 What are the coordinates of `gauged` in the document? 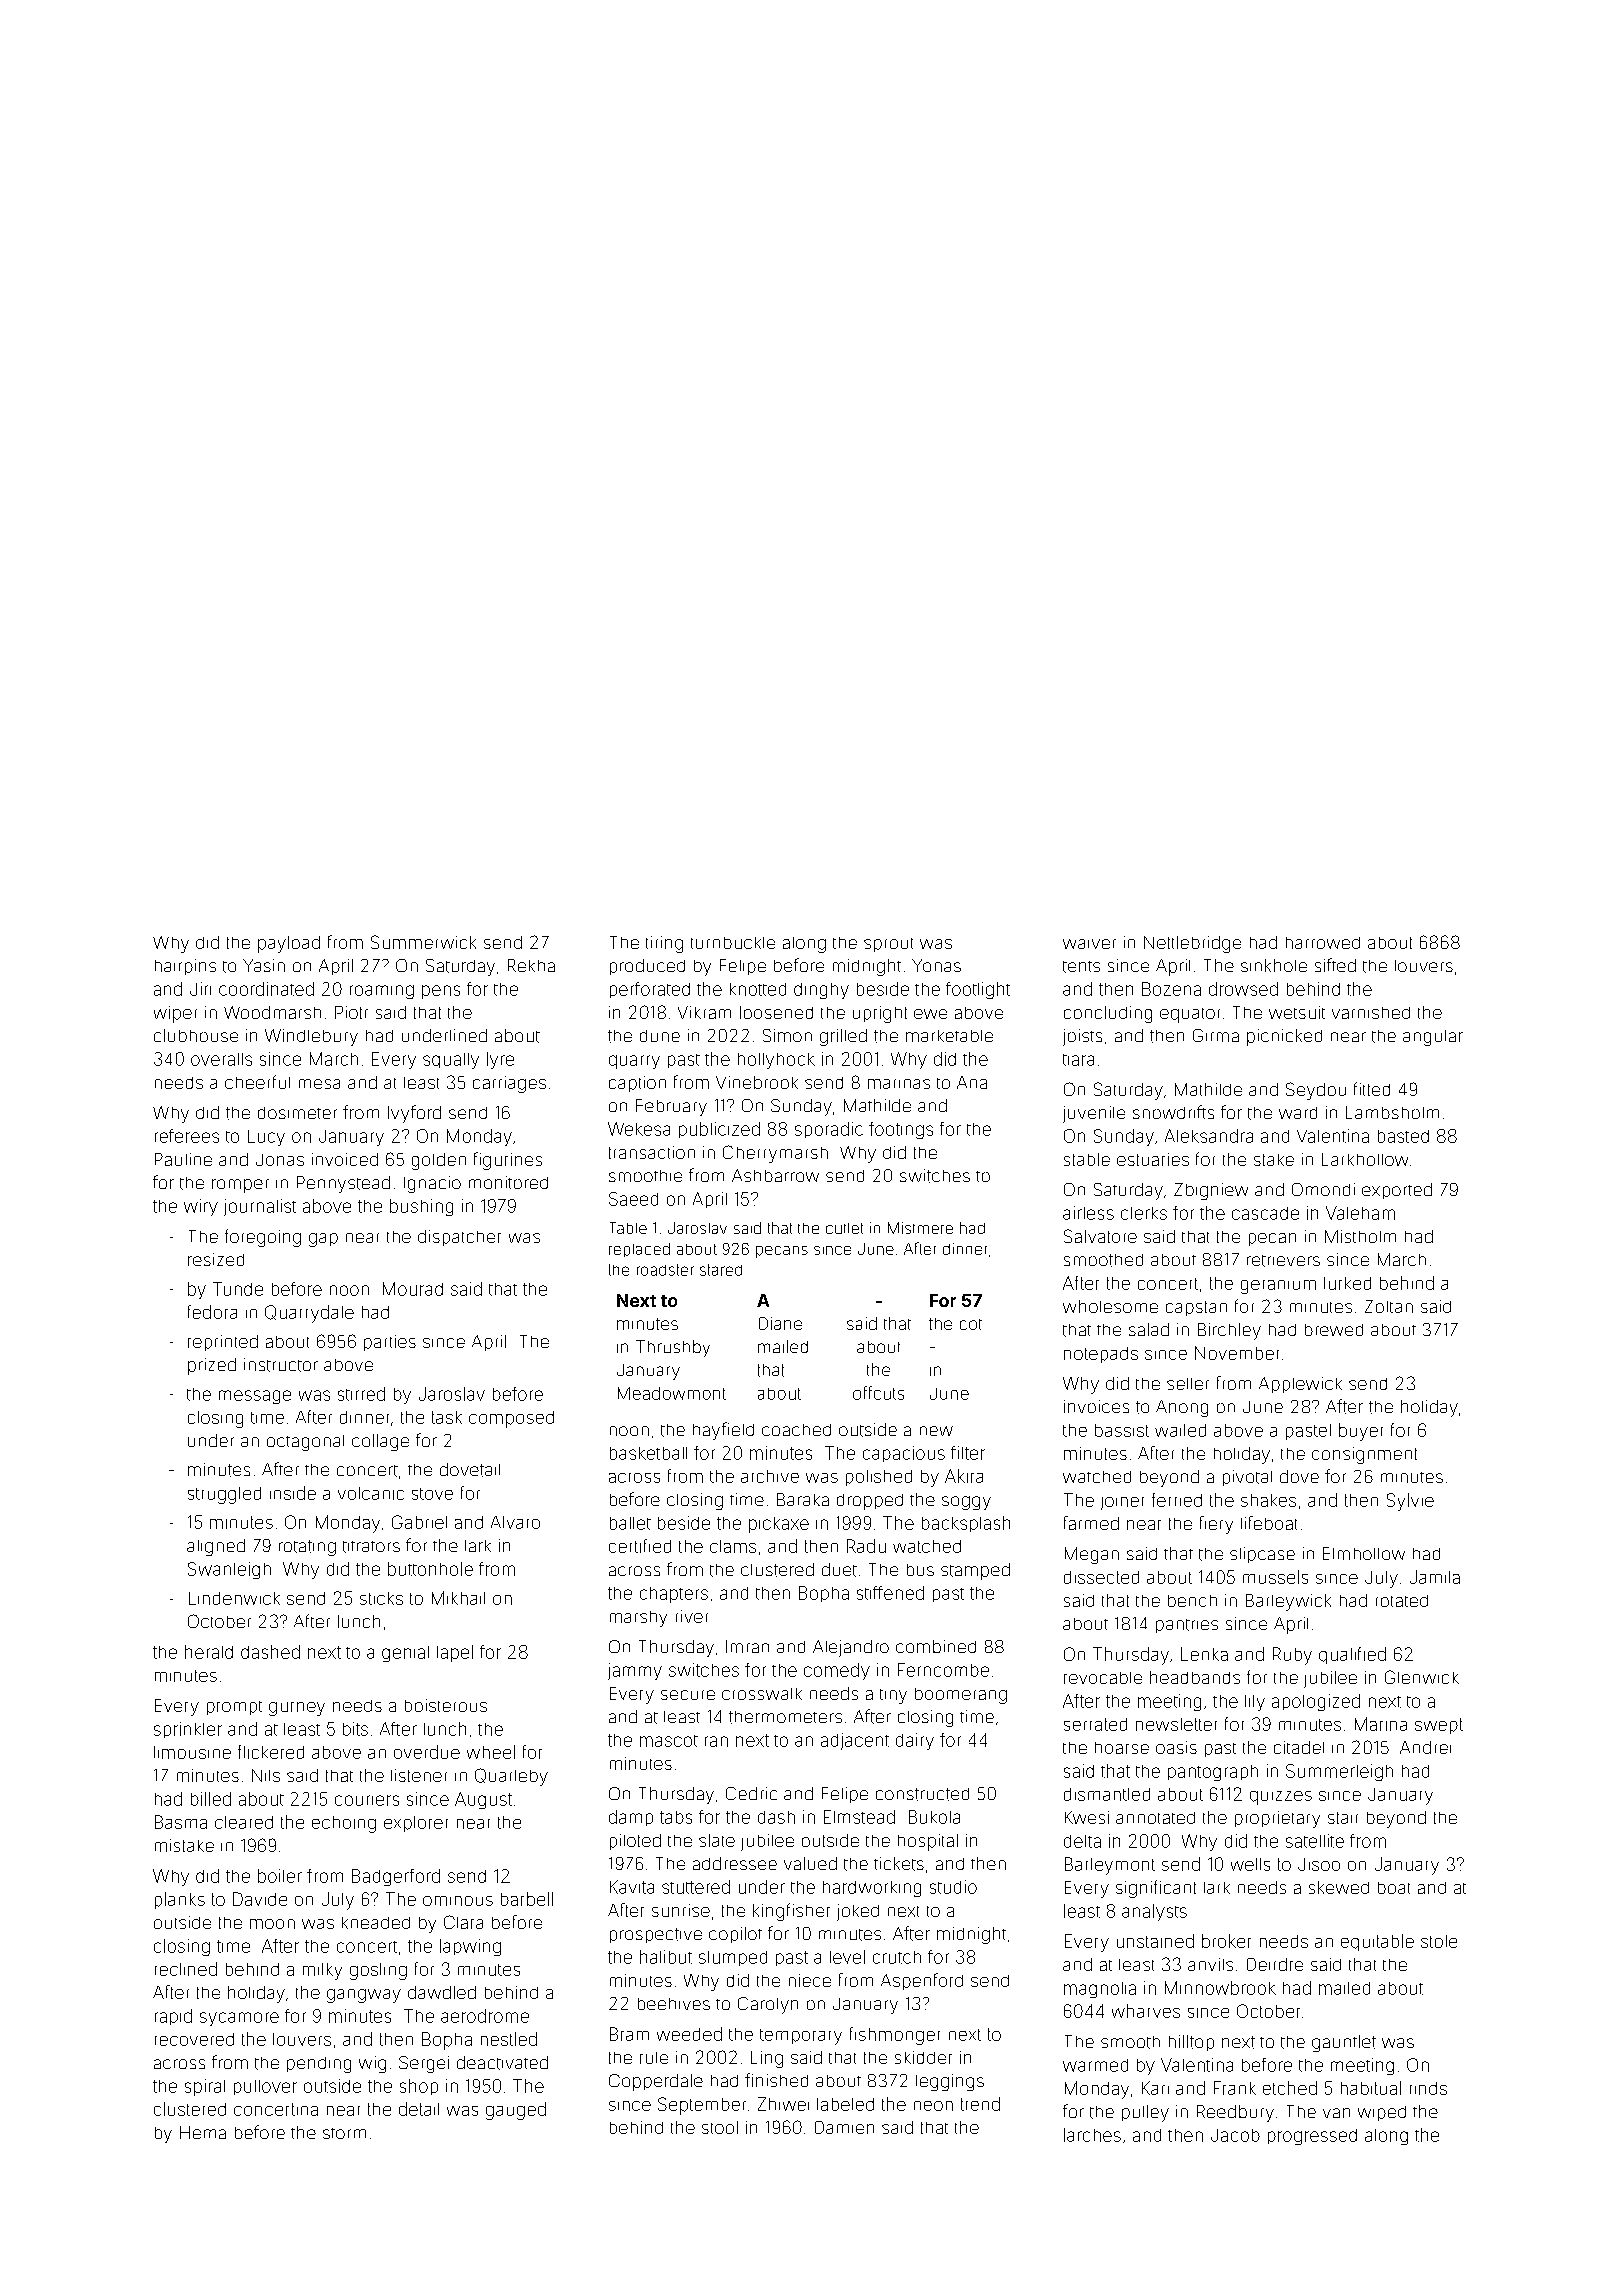 It's located at (516, 2111).
